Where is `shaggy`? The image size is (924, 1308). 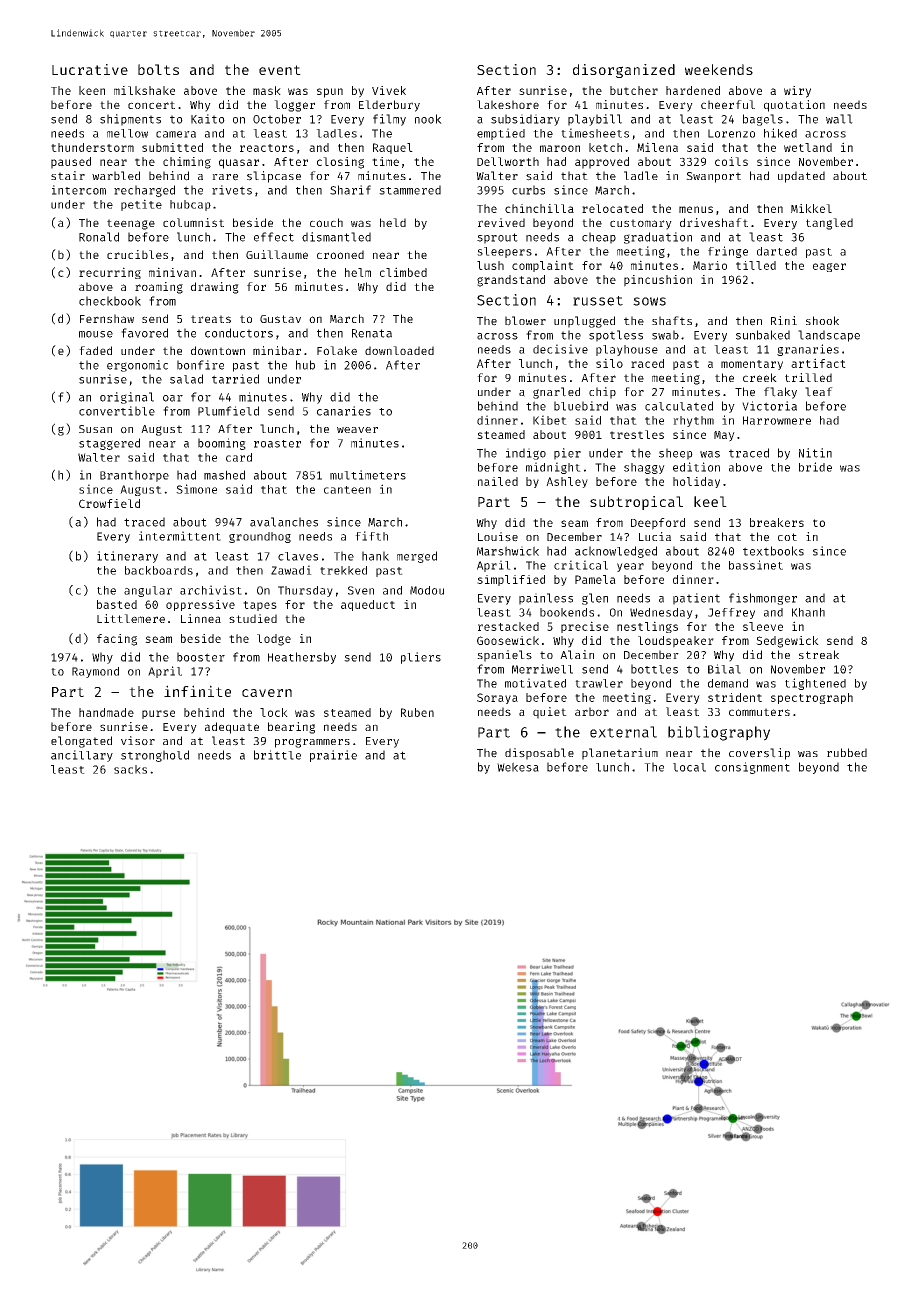
shaggy is located at coordinates (644, 468).
